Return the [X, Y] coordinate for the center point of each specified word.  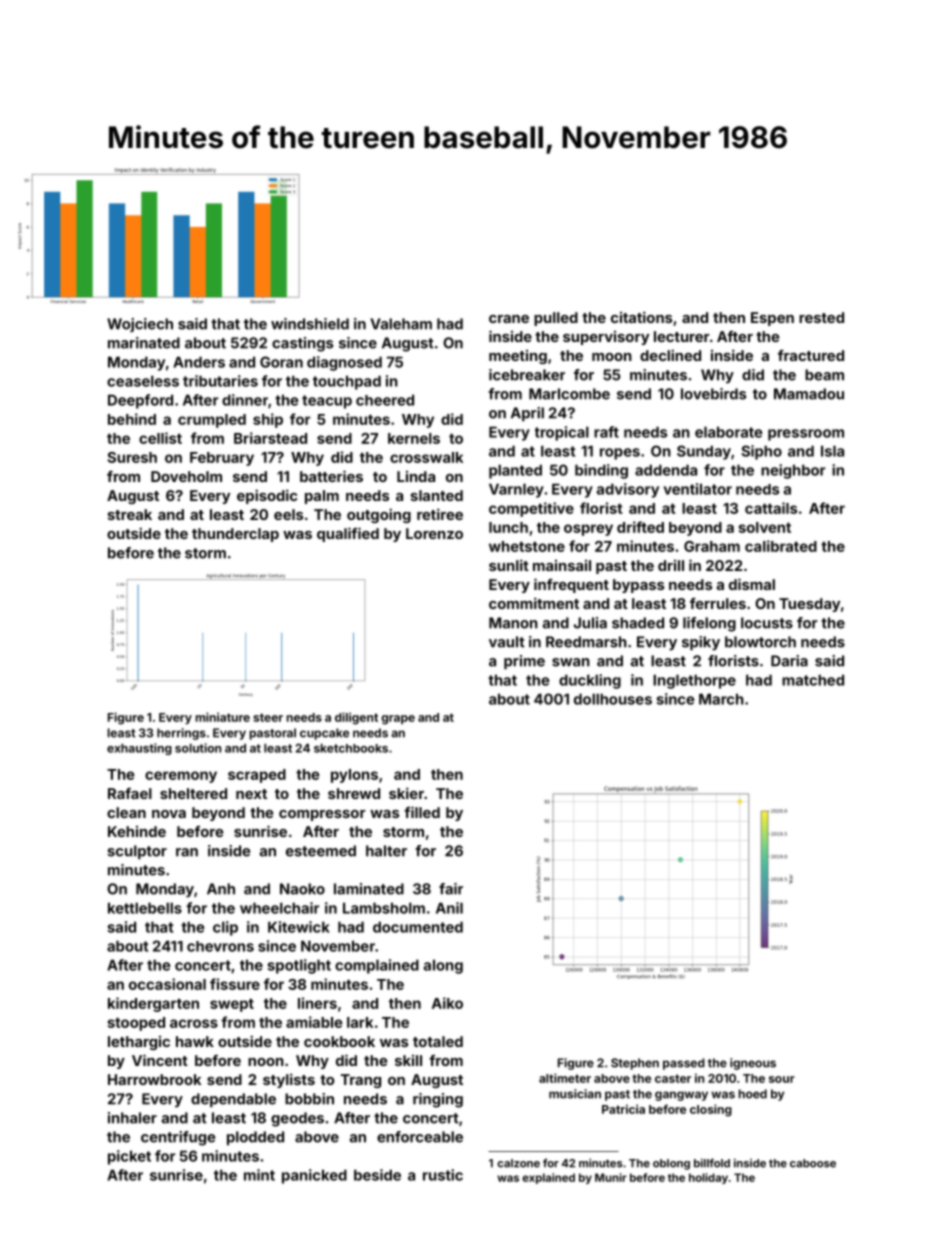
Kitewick [299, 927]
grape [398, 720]
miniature [222, 717]
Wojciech [140, 325]
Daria [789, 661]
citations [641, 317]
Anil [449, 908]
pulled [556, 319]
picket [129, 1157]
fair [451, 889]
